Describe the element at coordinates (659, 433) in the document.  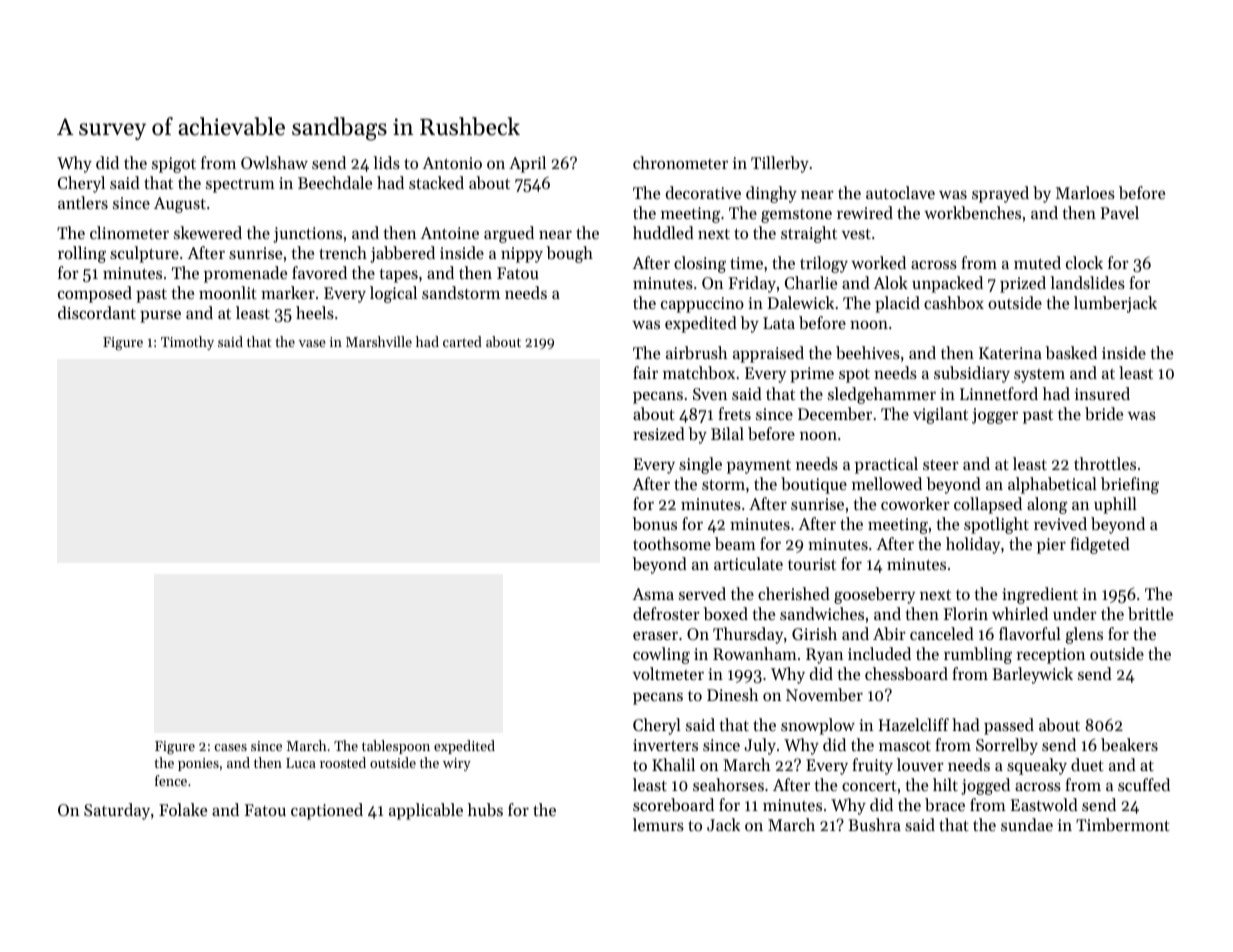
I see `resized` at that location.
